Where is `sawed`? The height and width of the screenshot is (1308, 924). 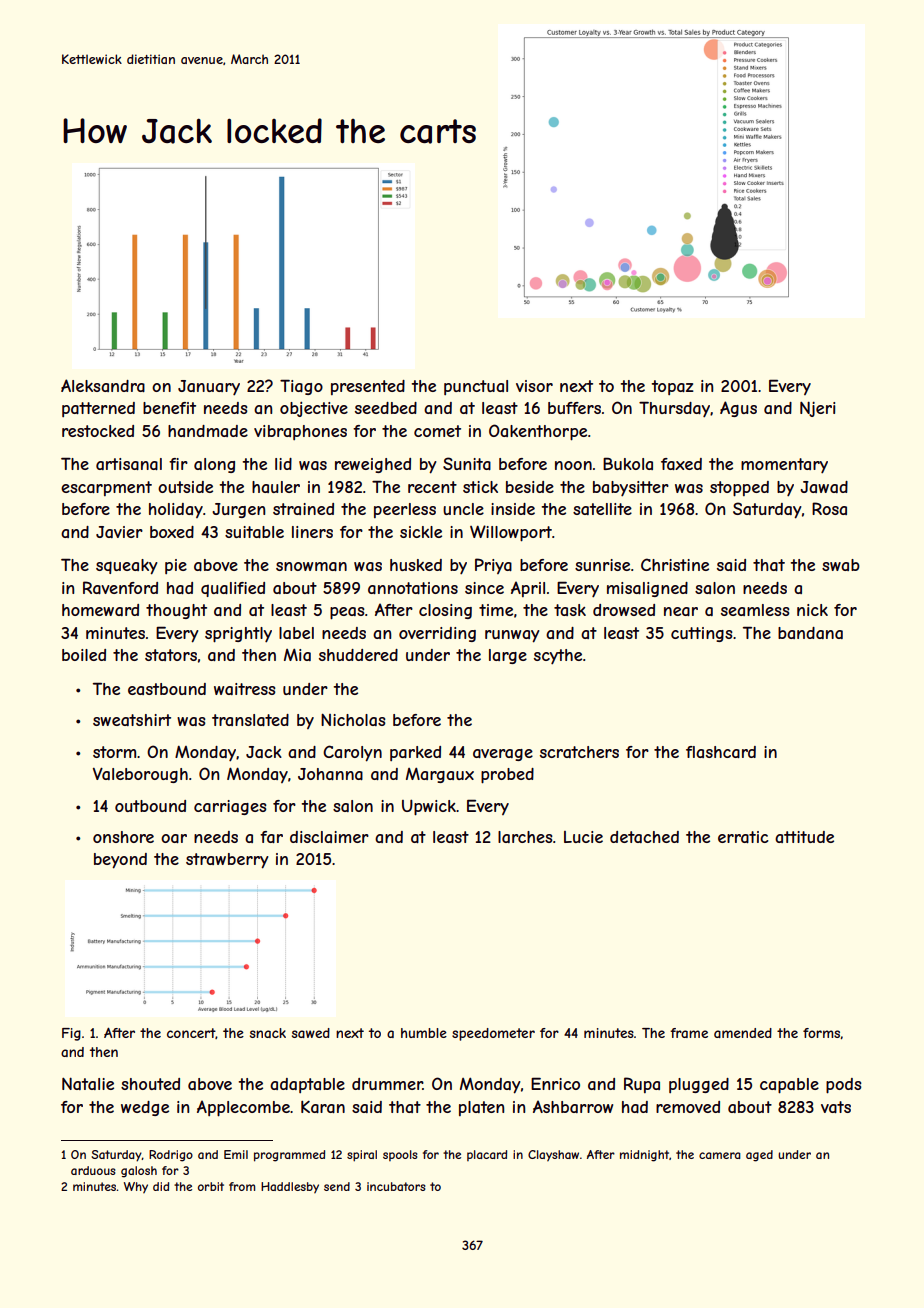 sawed is located at coordinates (311, 1033).
